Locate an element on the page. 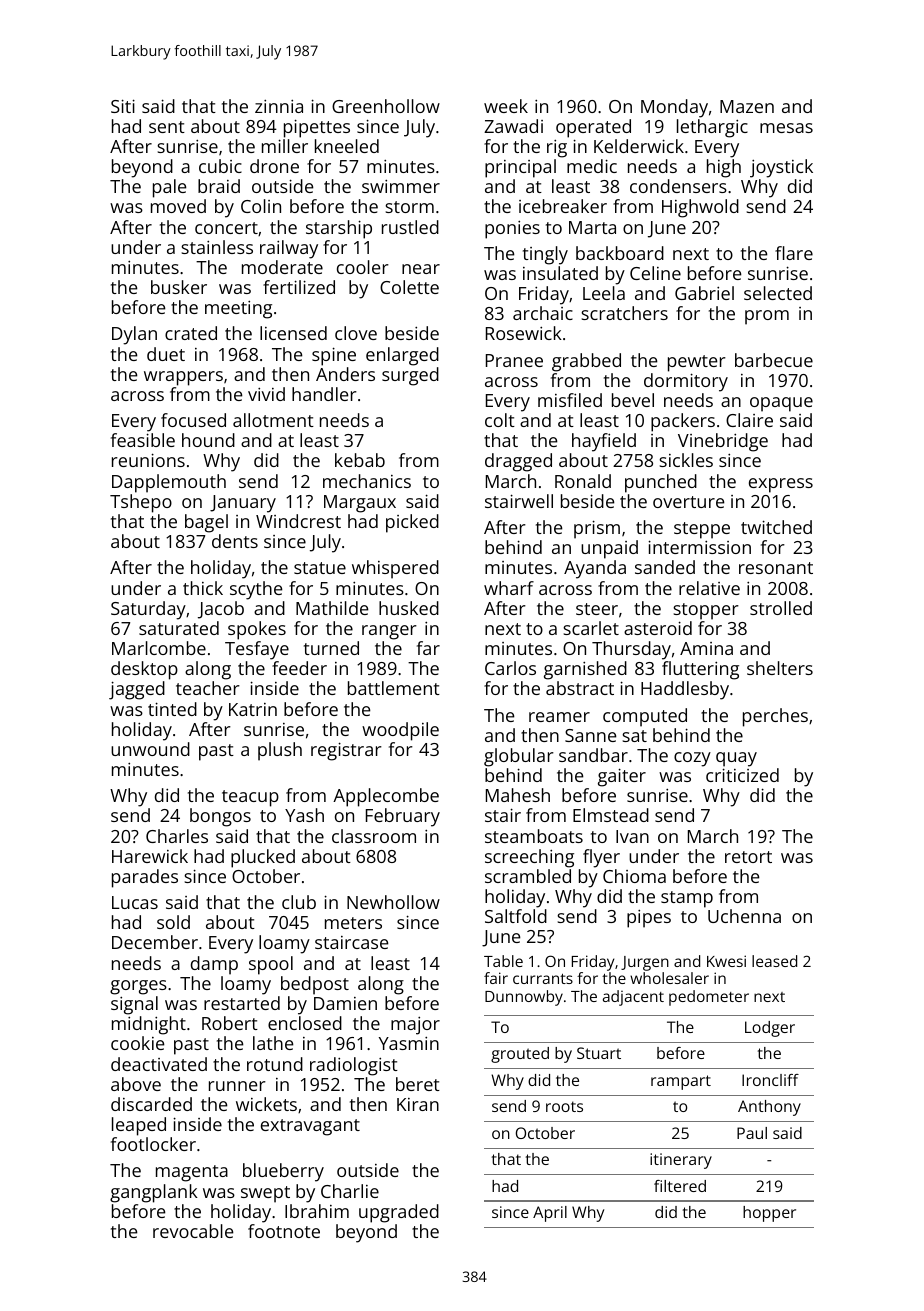  opaque is located at coordinates (781, 404).
